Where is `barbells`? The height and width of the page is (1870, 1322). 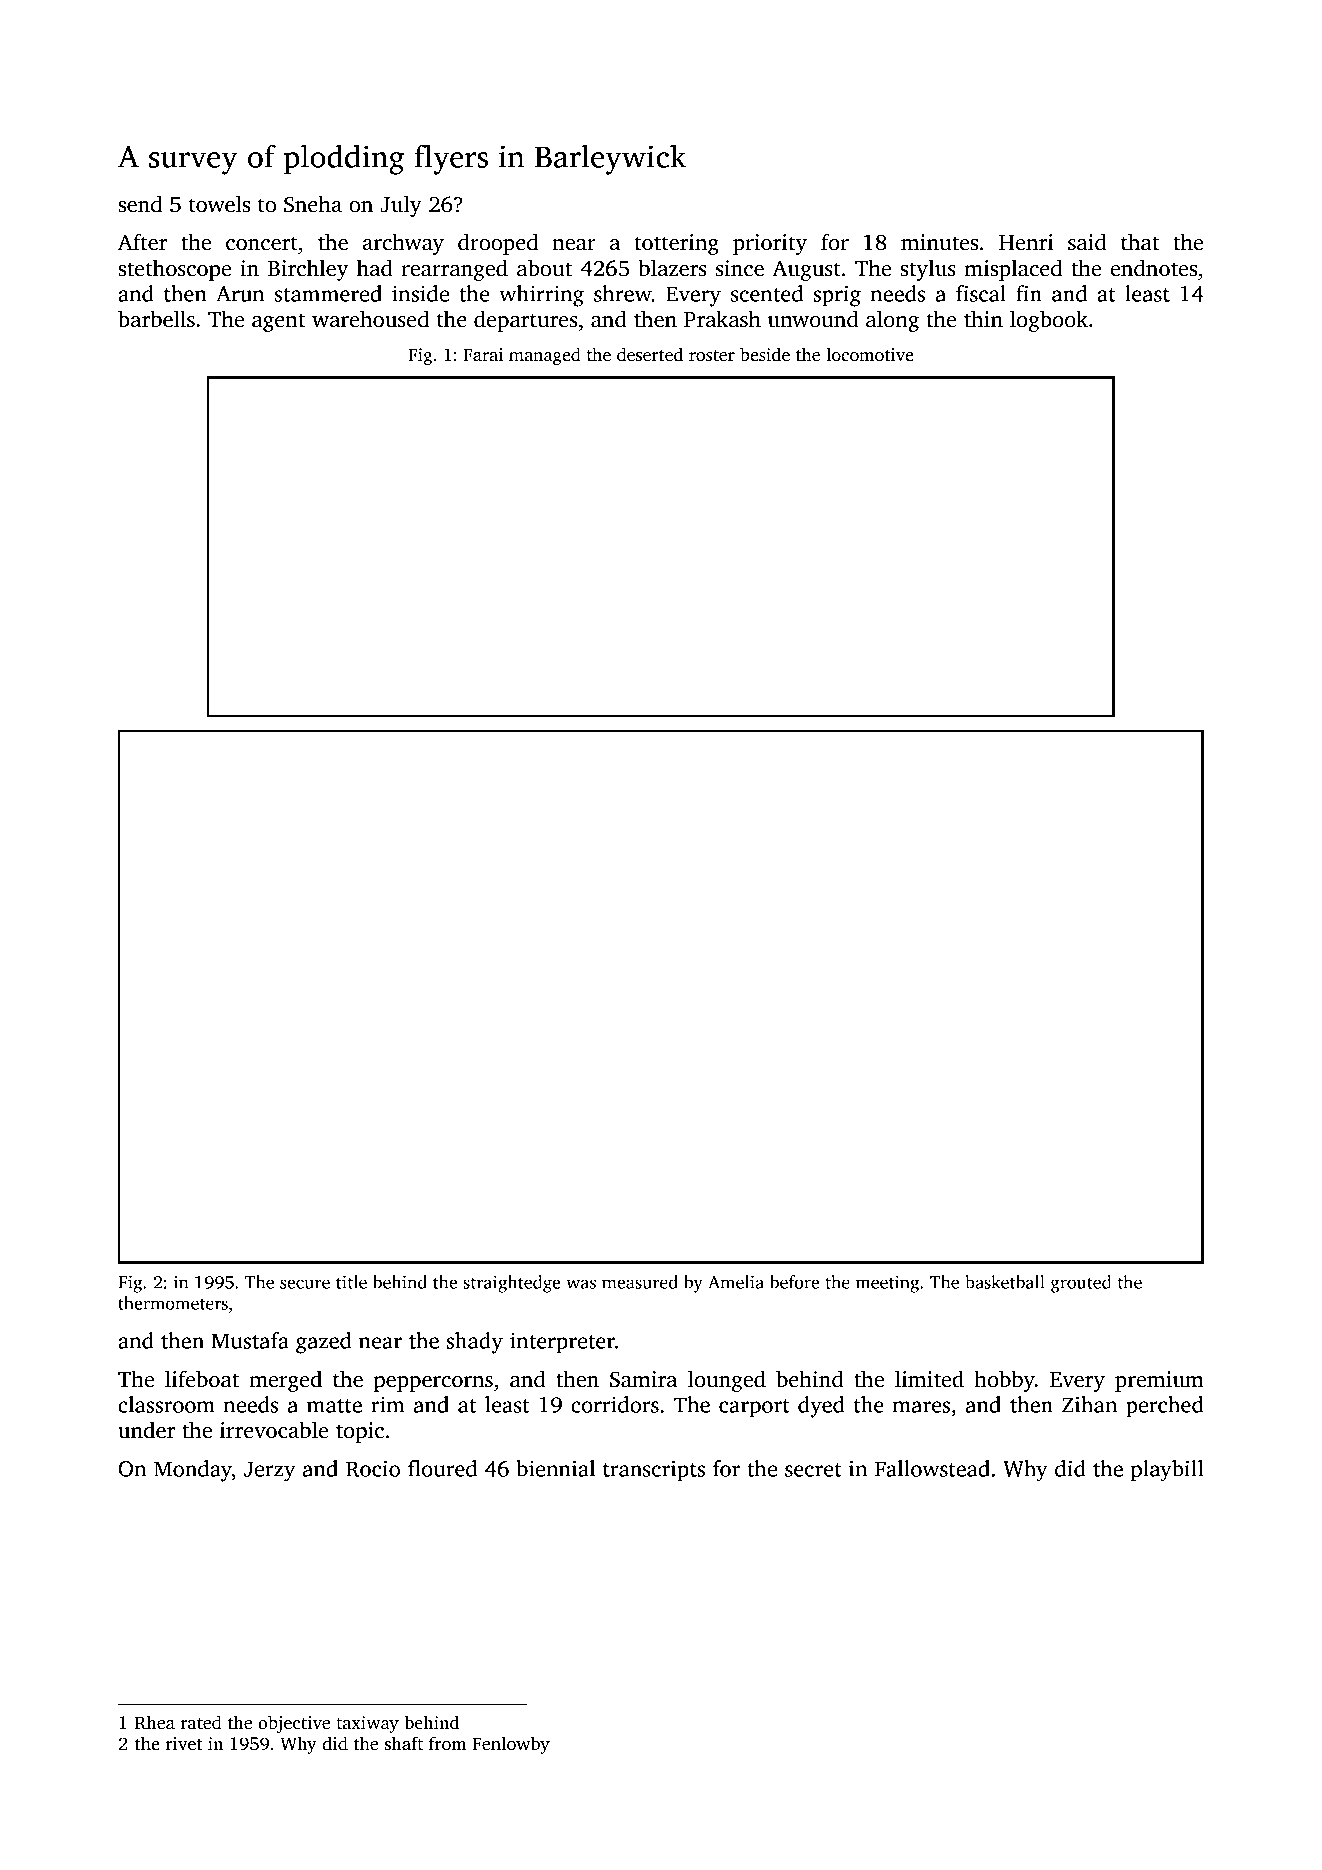 barbells is located at coordinates (156, 319).
